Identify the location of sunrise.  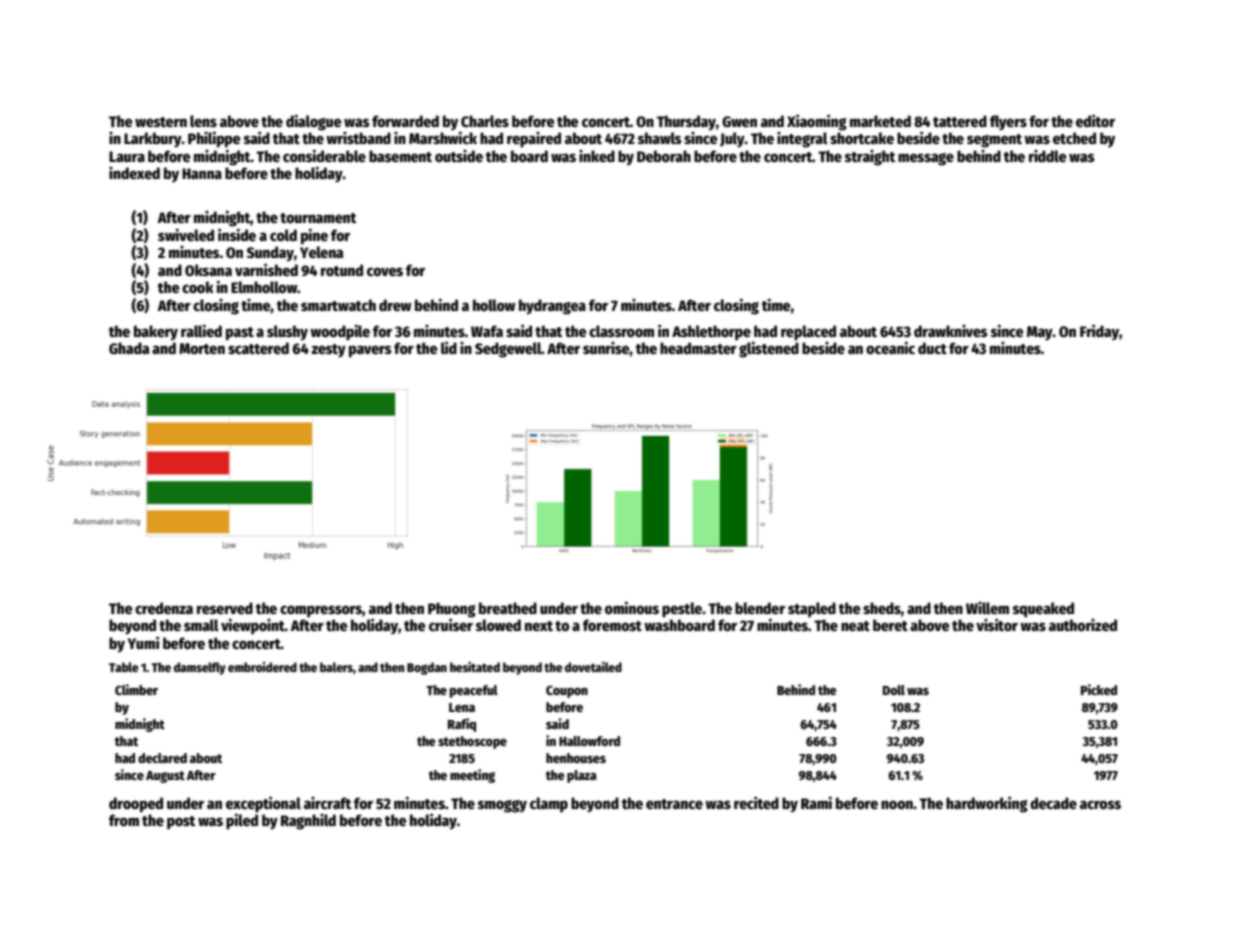
(606, 348).
